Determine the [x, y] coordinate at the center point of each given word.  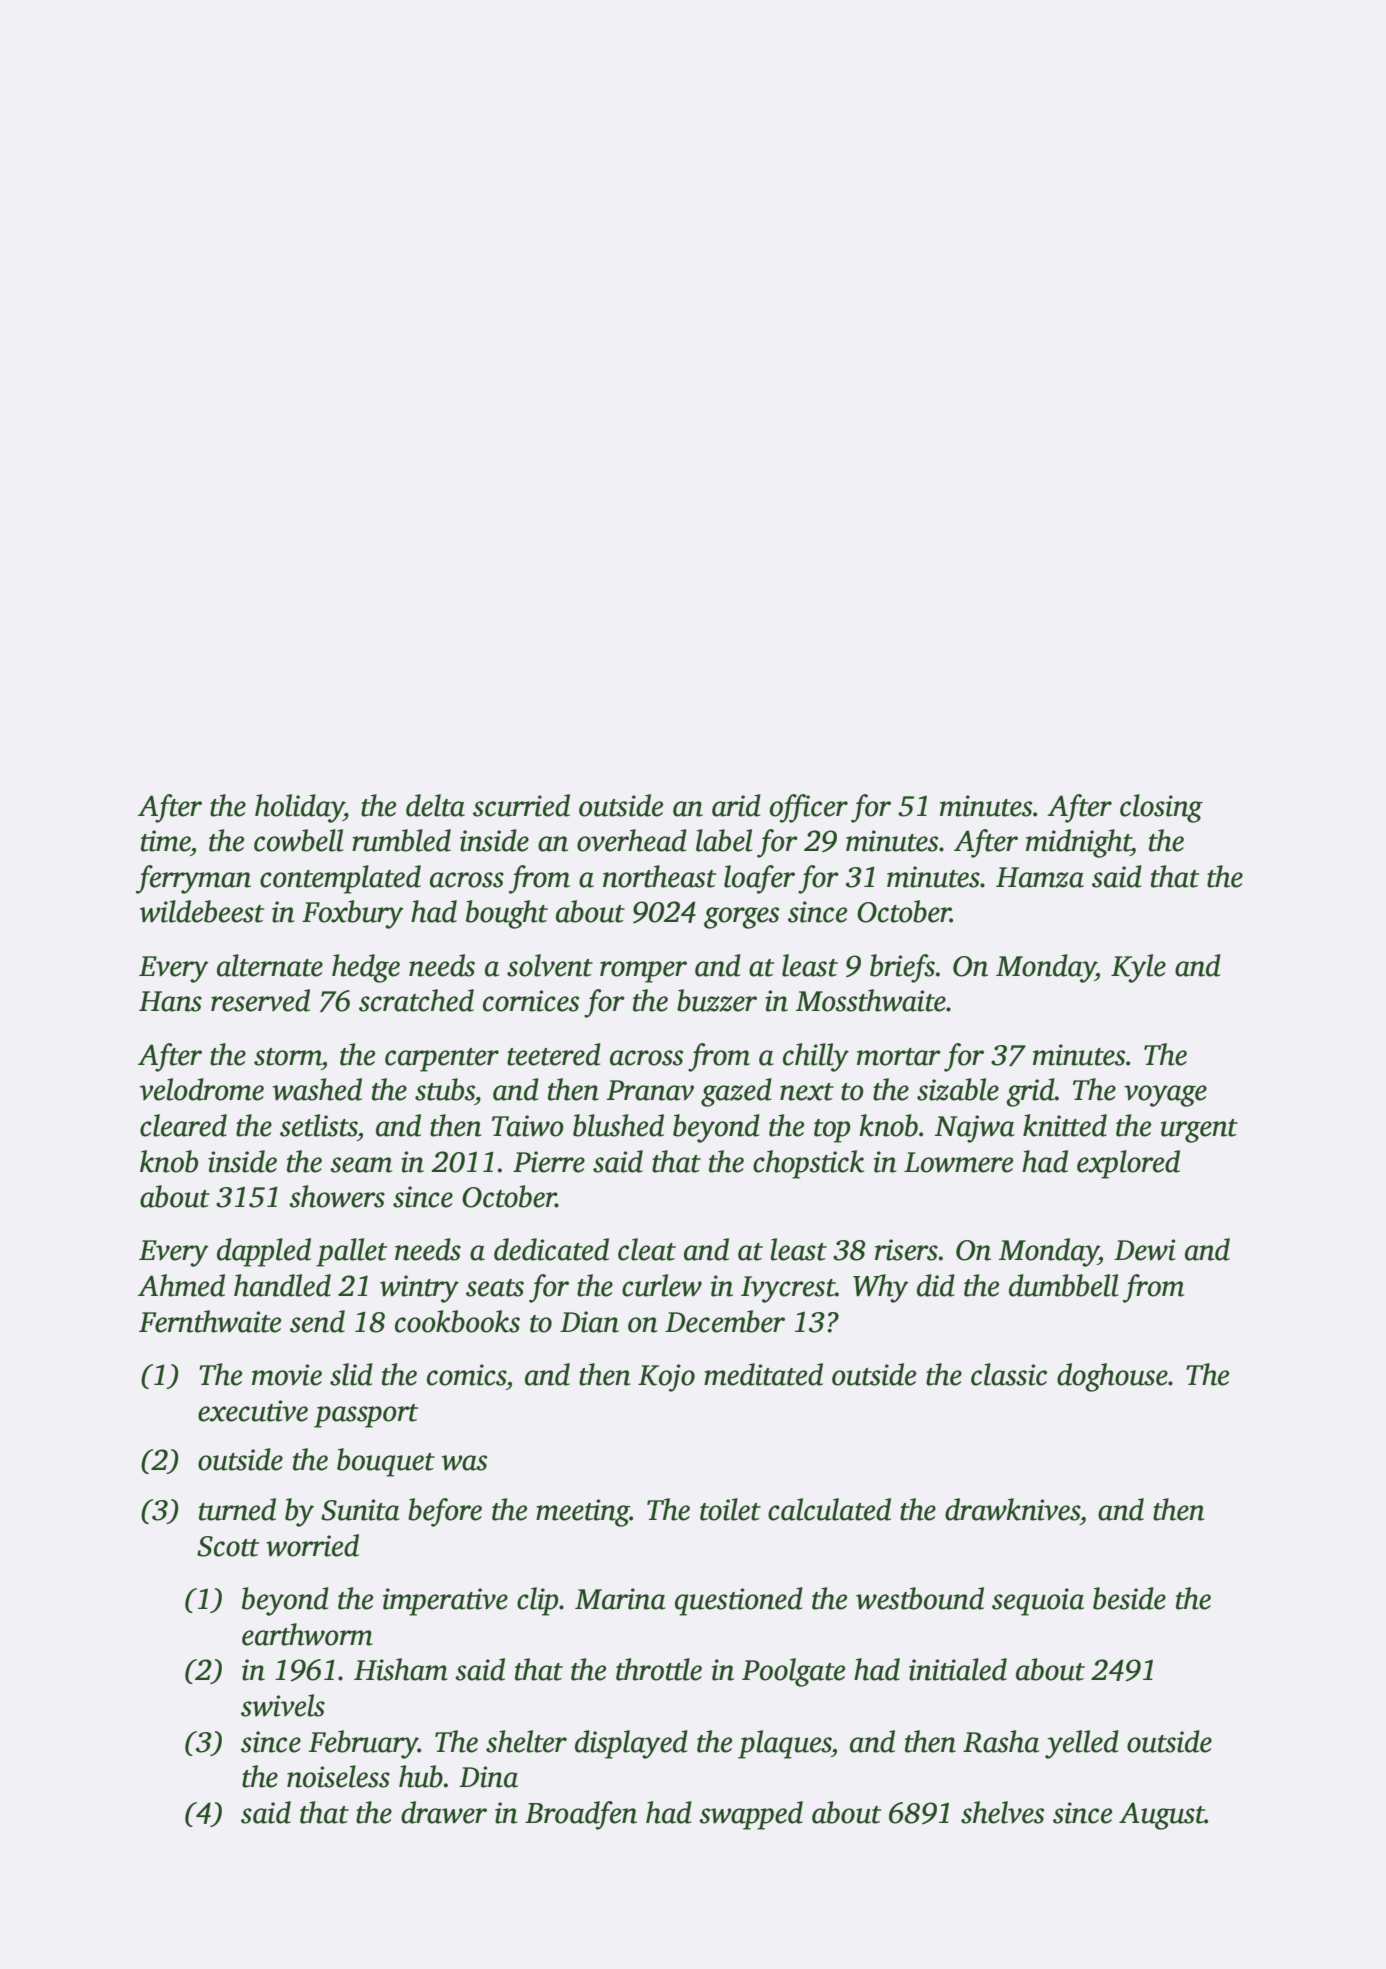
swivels [283, 1705]
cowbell [298, 840]
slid [351, 1374]
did [936, 1285]
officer [809, 808]
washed [317, 1089]
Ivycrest [788, 1289]
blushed [618, 1125]
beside [1129, 1598]
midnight [1078, 843]
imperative [445, 1602]
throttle [659, 1669]
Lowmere [958, 1162]
